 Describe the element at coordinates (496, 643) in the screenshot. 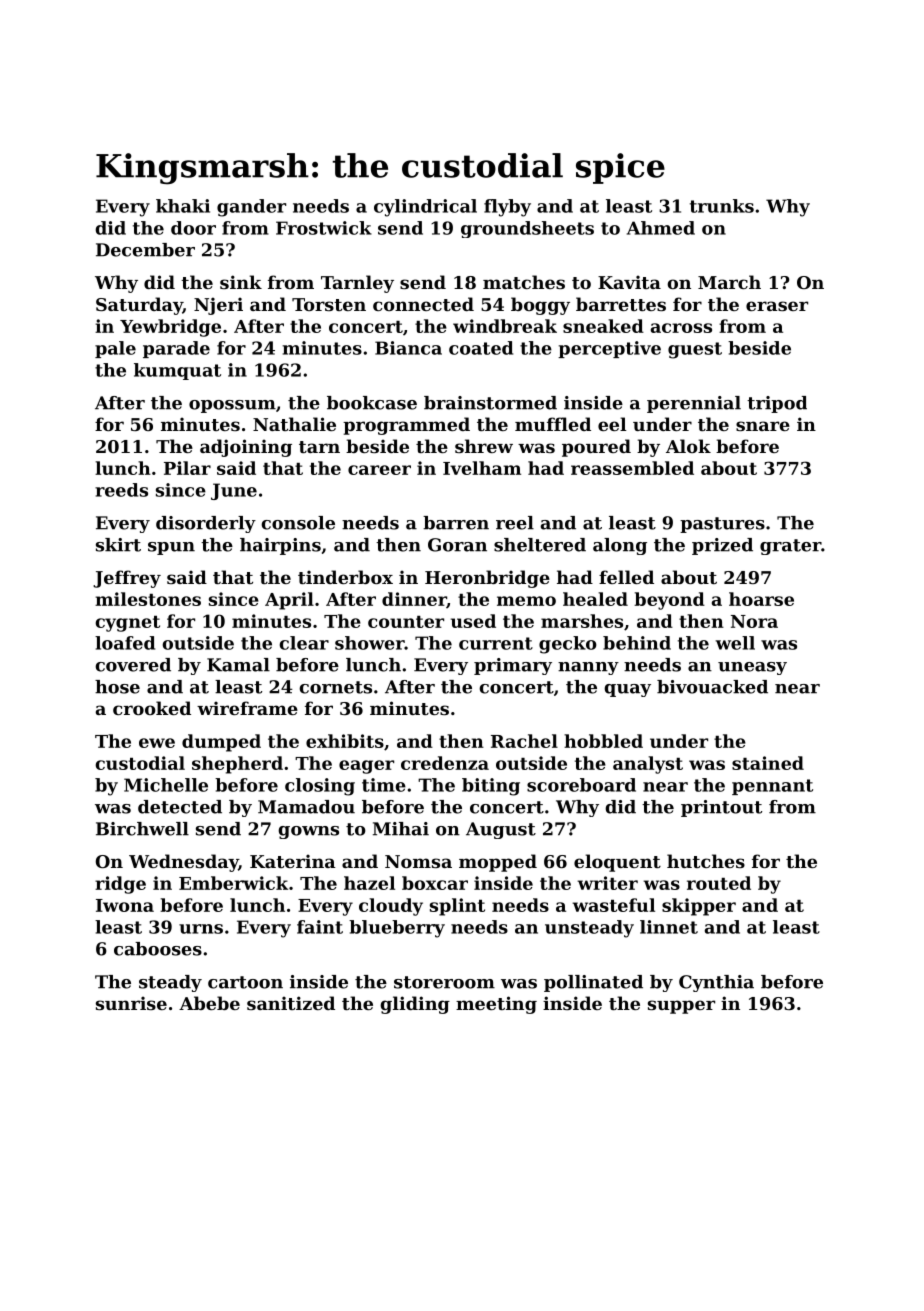

I see `current` at that location.
